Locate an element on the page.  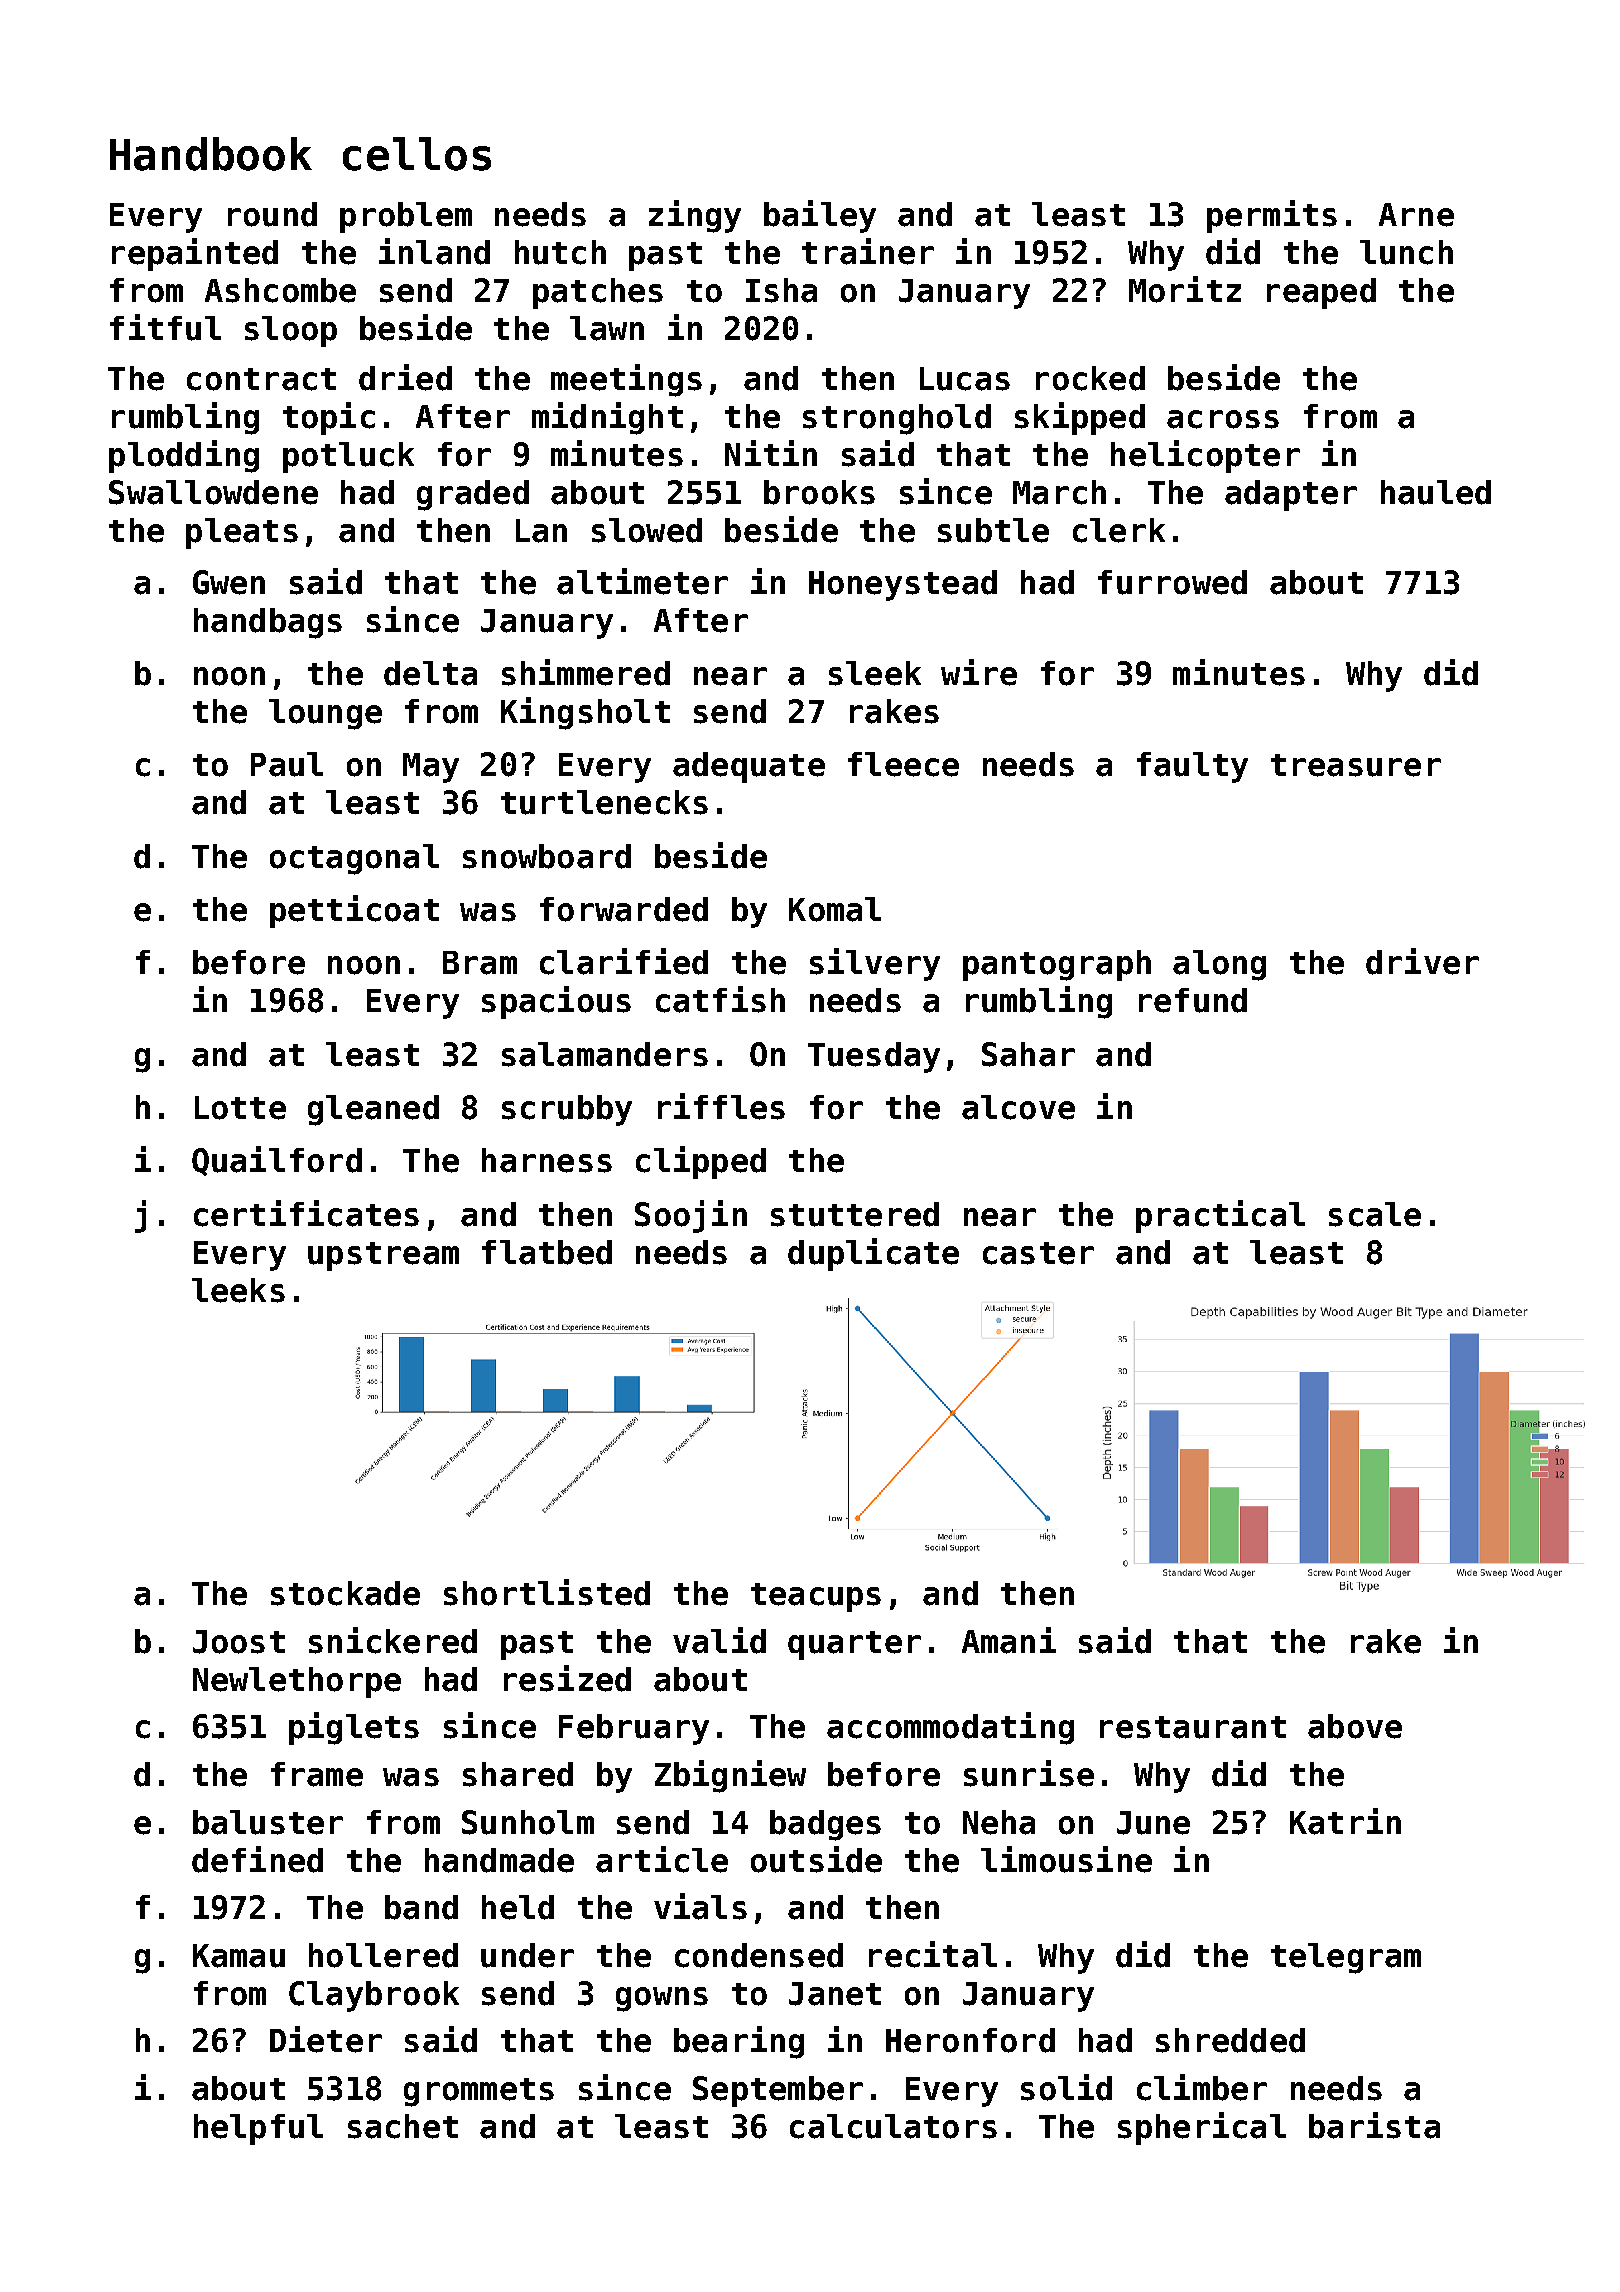
above is located at coordinates (1355, 1726).
